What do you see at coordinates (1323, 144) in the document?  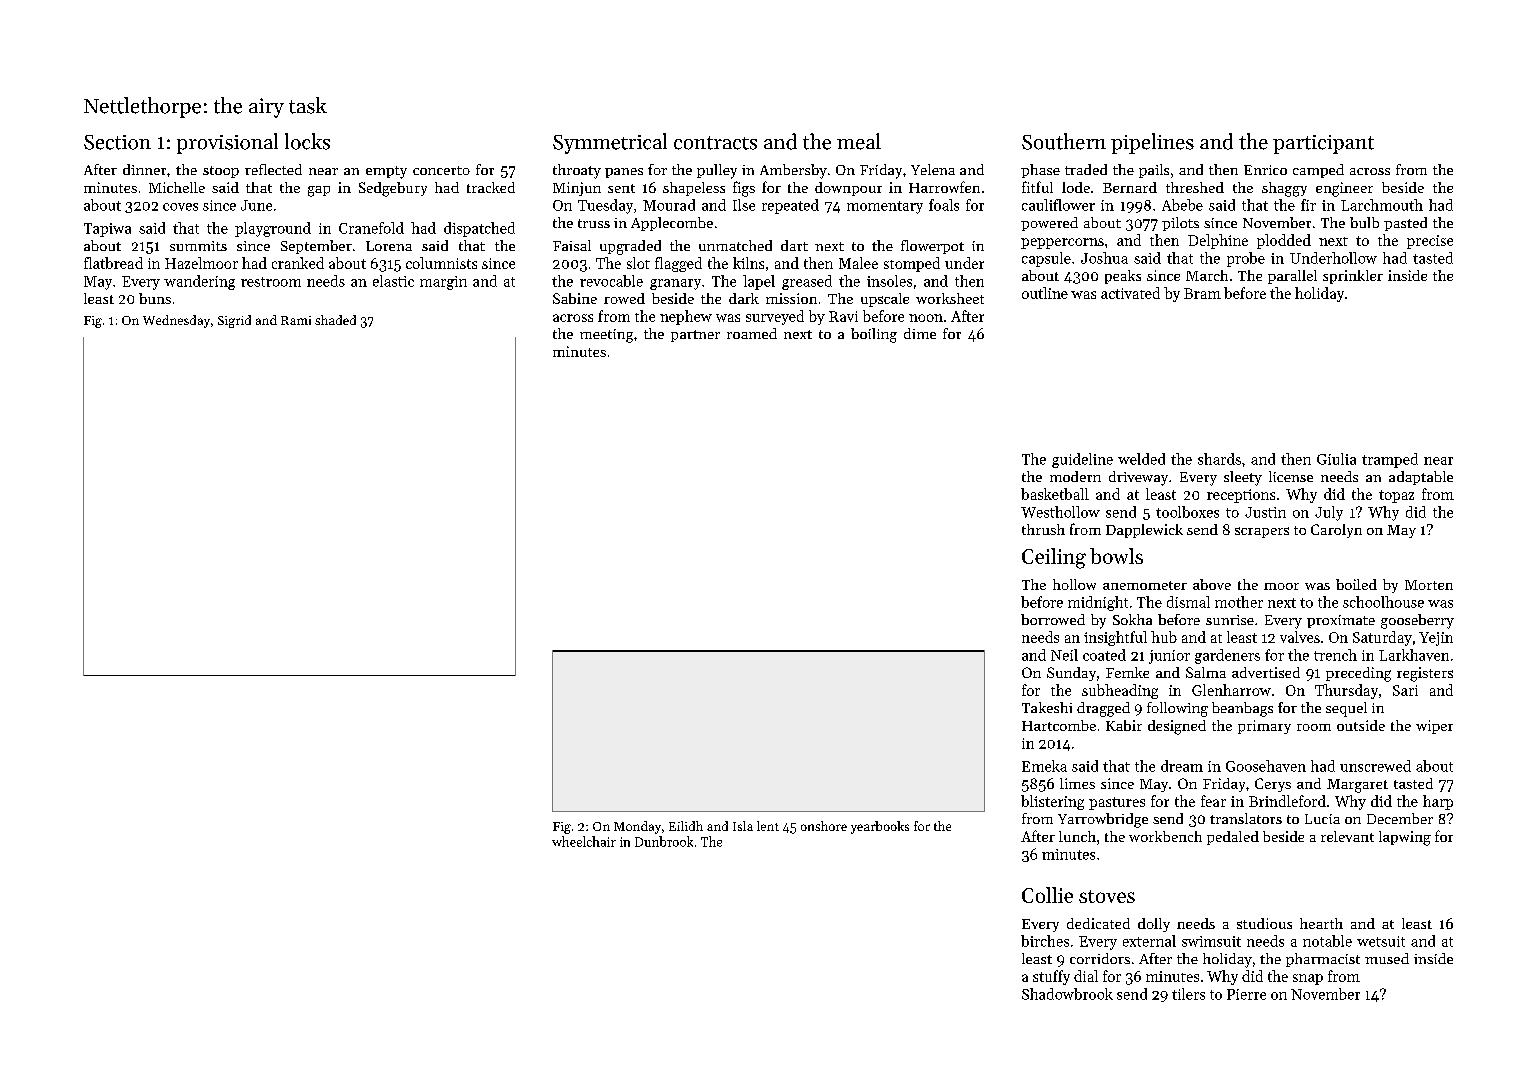 I see `participant` at bounding box center [1323, 144].
